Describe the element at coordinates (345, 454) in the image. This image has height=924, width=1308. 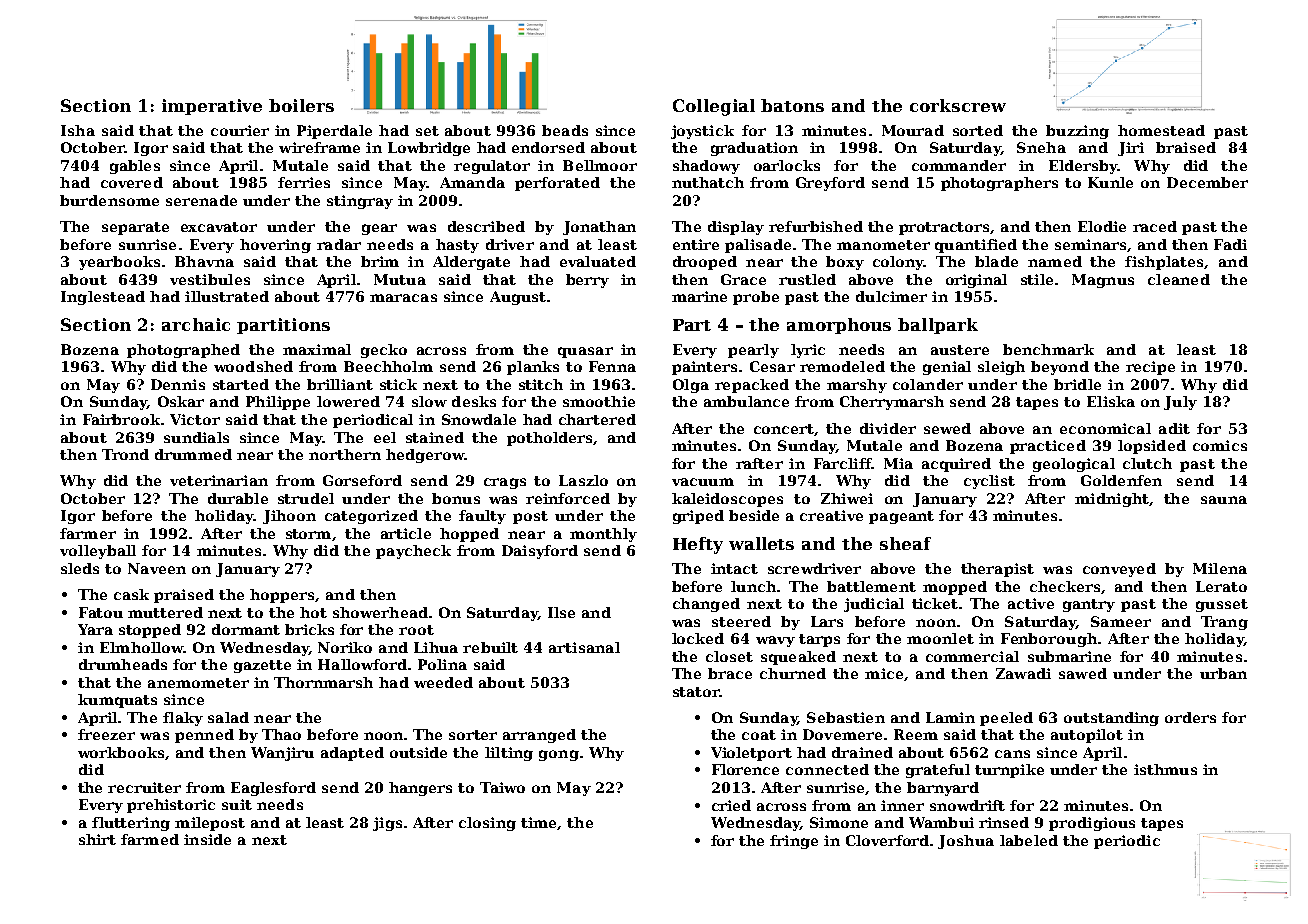
I see `northern` at that location.
